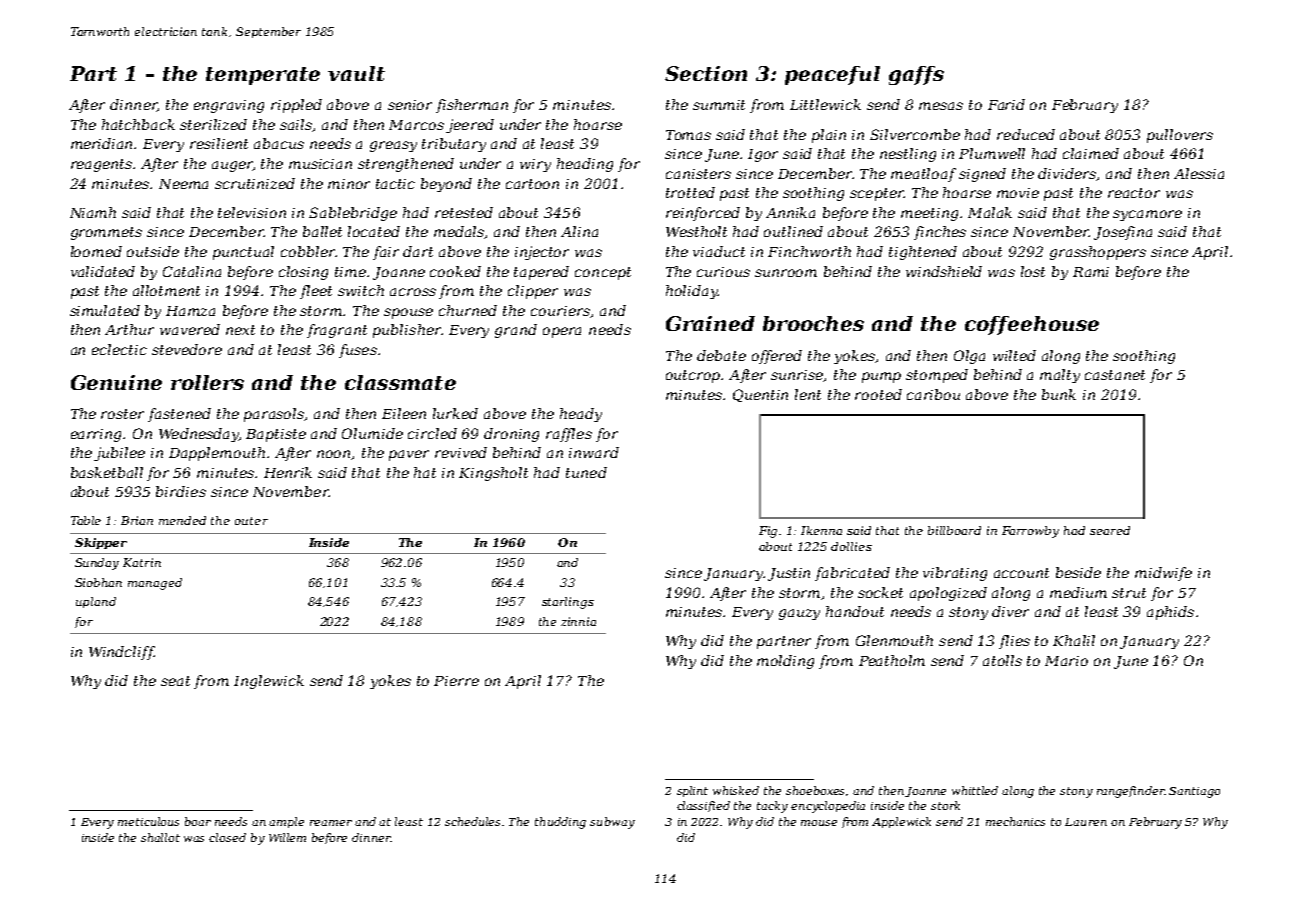  I want to click on viaduct, so click(719, 251).
